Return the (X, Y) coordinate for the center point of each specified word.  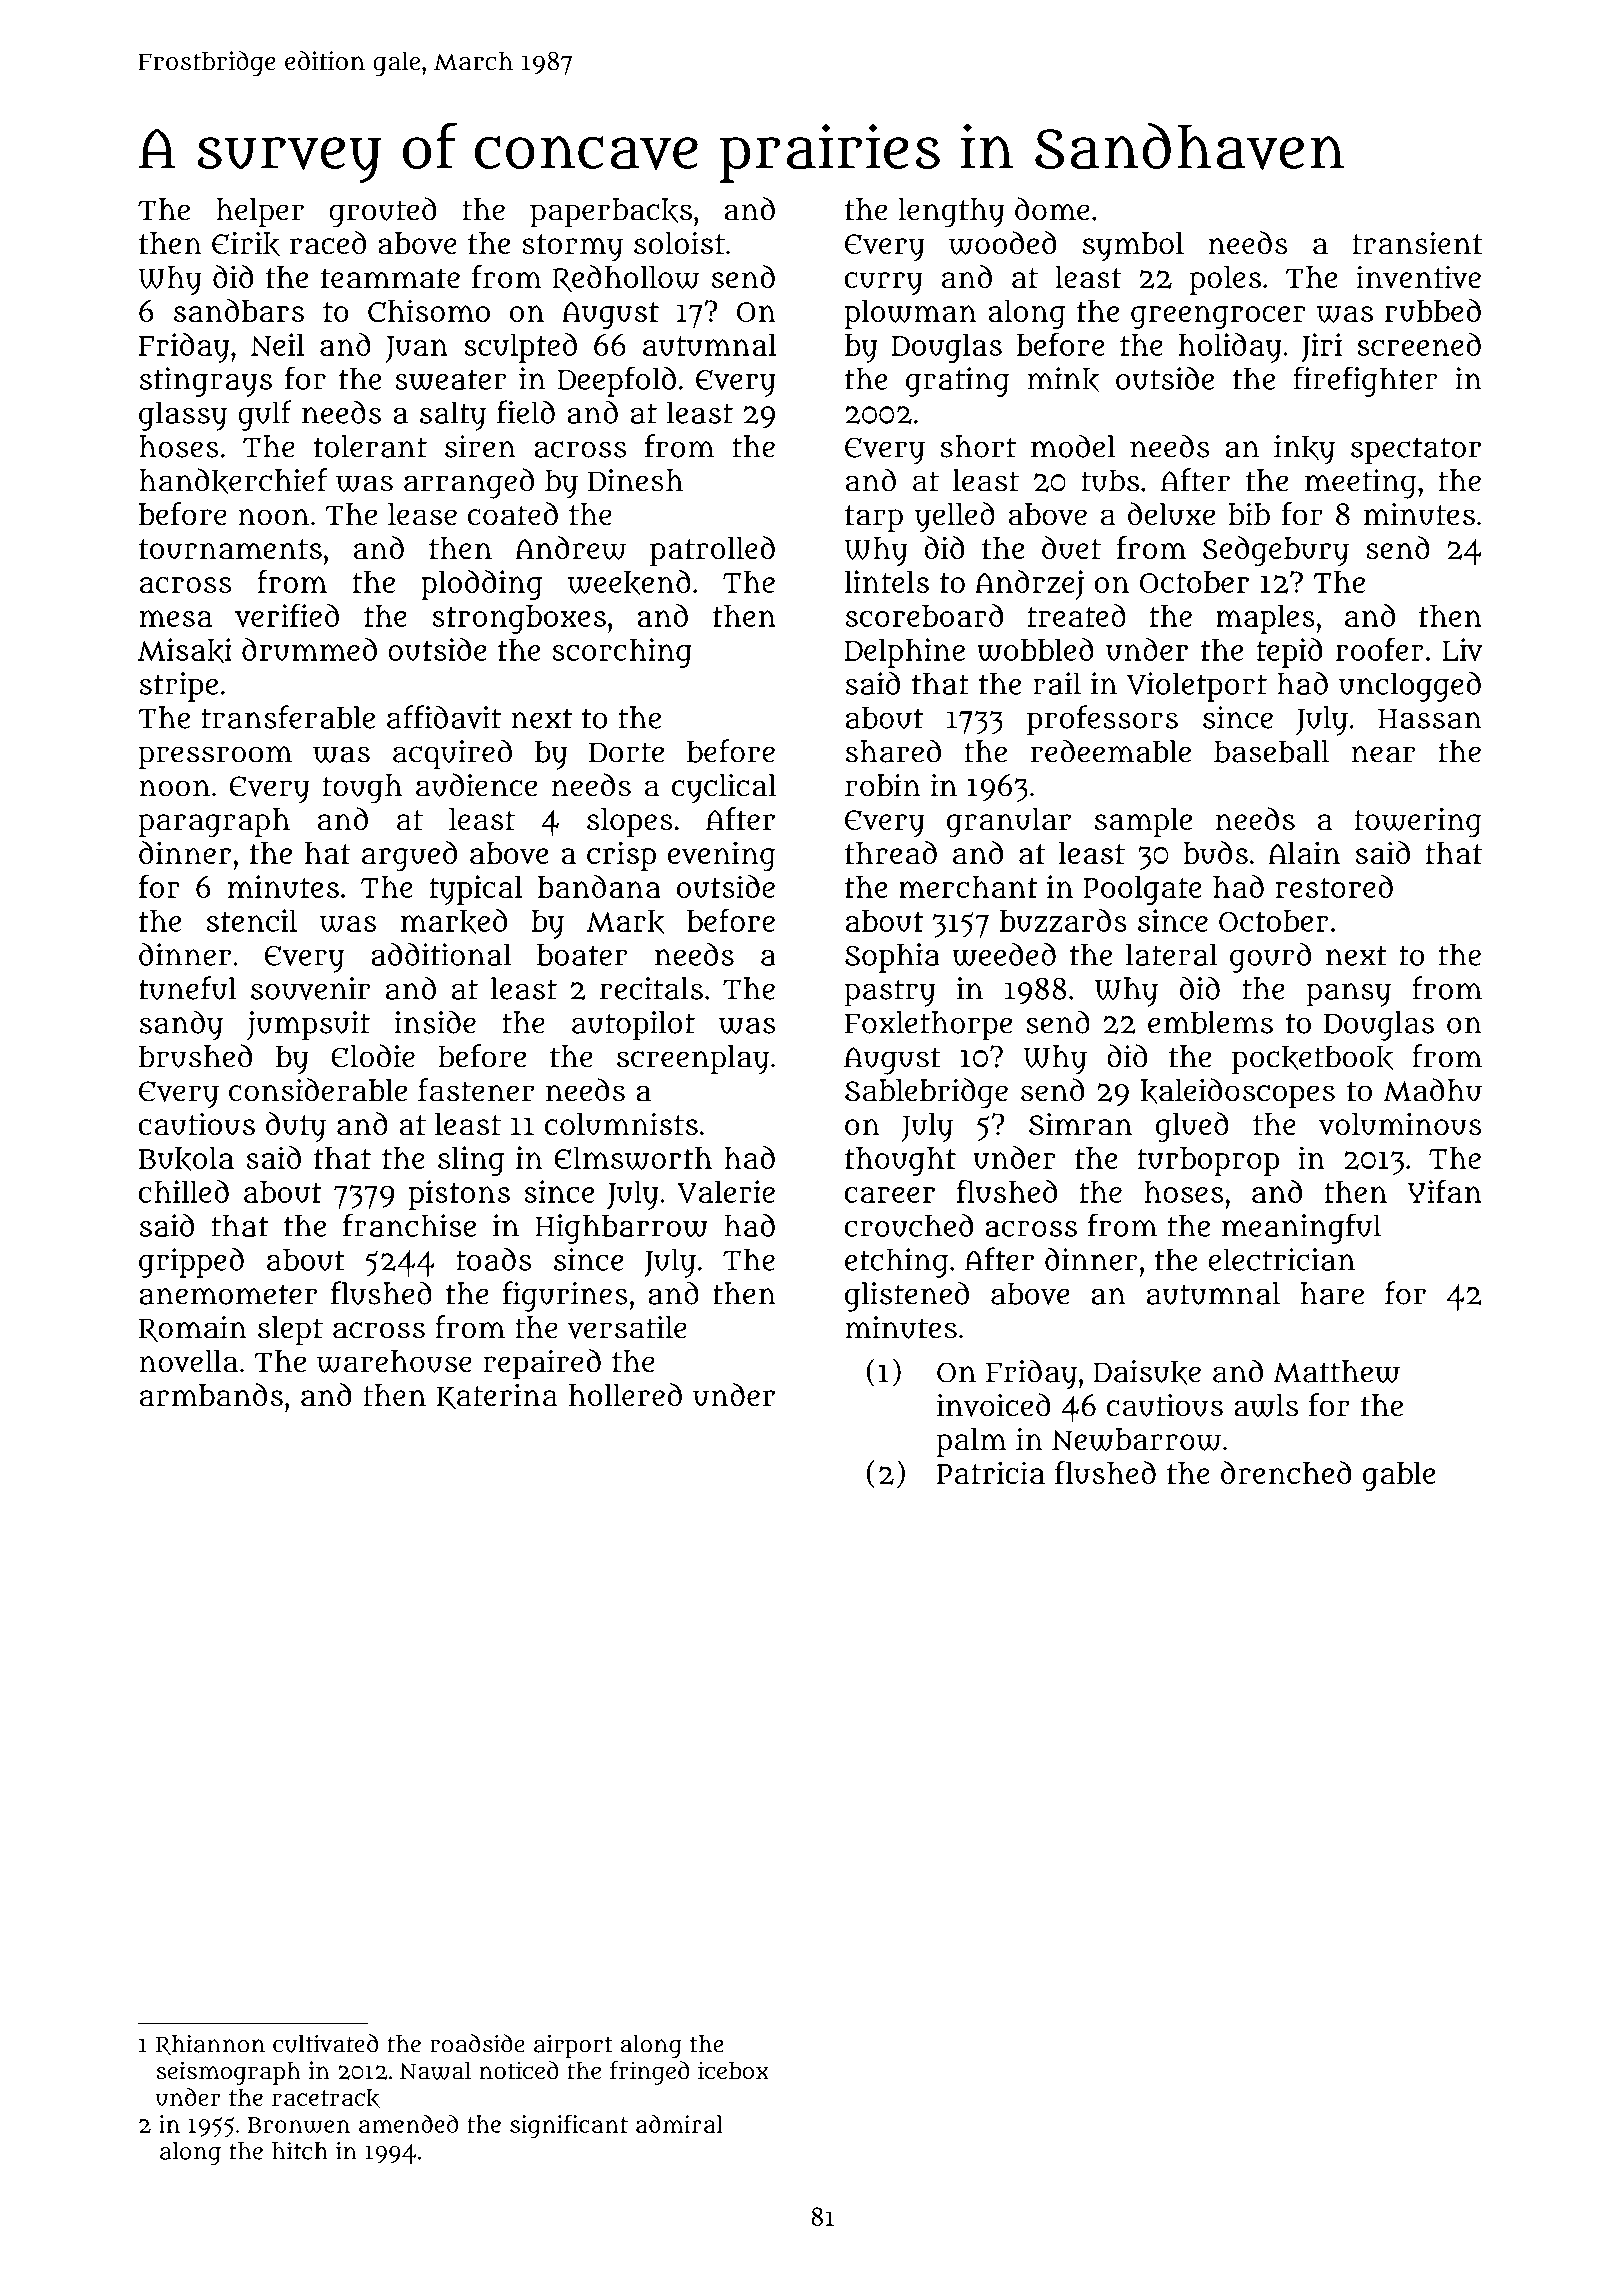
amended (408, 2123)
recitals (651, 988)
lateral (1171, 954)
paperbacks (611, 212)
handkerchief (233, 481)
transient (1417, 243)
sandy (181, 1025)
